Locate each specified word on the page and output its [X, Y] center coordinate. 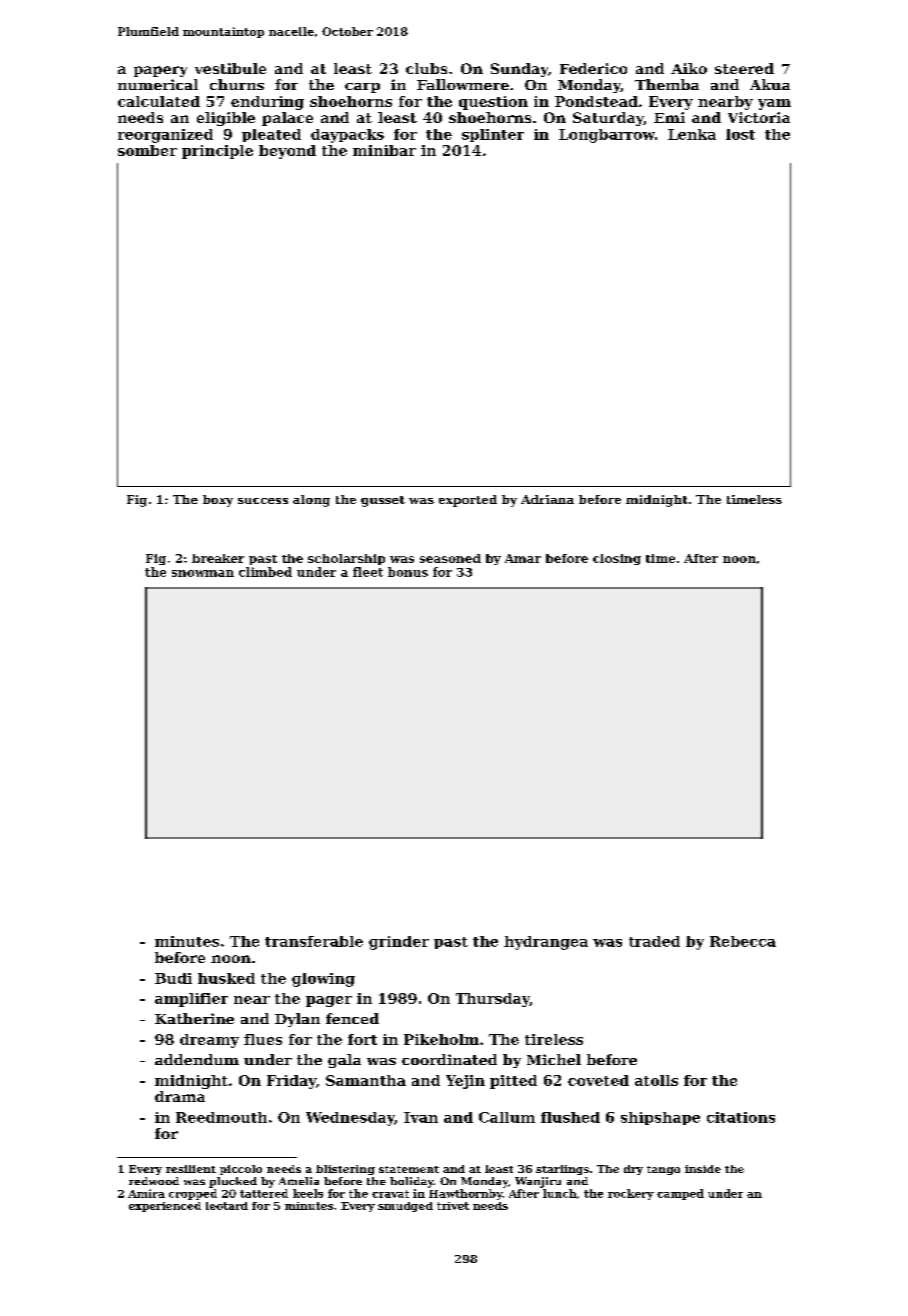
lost [740, 134]
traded [654, 941]
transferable [314, 941]
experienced [165, 1207]
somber [147, 150]
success [263, 501]
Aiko [689, 68]
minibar [384, 150]
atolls [656, 1080]
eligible [226, 119]
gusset [383, 501]
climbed [265, 572]
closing [617, 559]
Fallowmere [463, 84]
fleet [368, 572]
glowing [323, 980]
